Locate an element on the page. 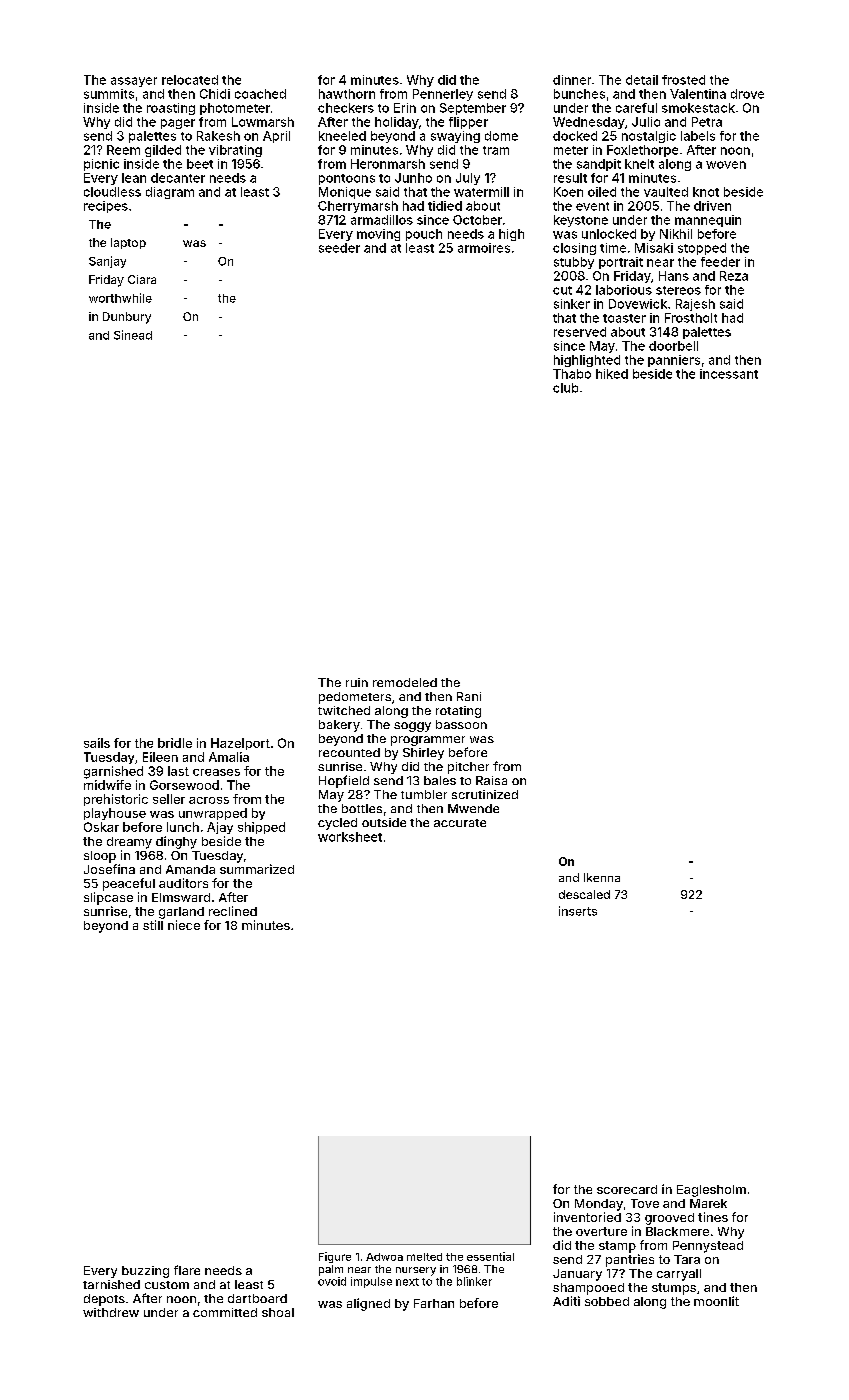  Ikenna is located at coordinates (602, 877).
